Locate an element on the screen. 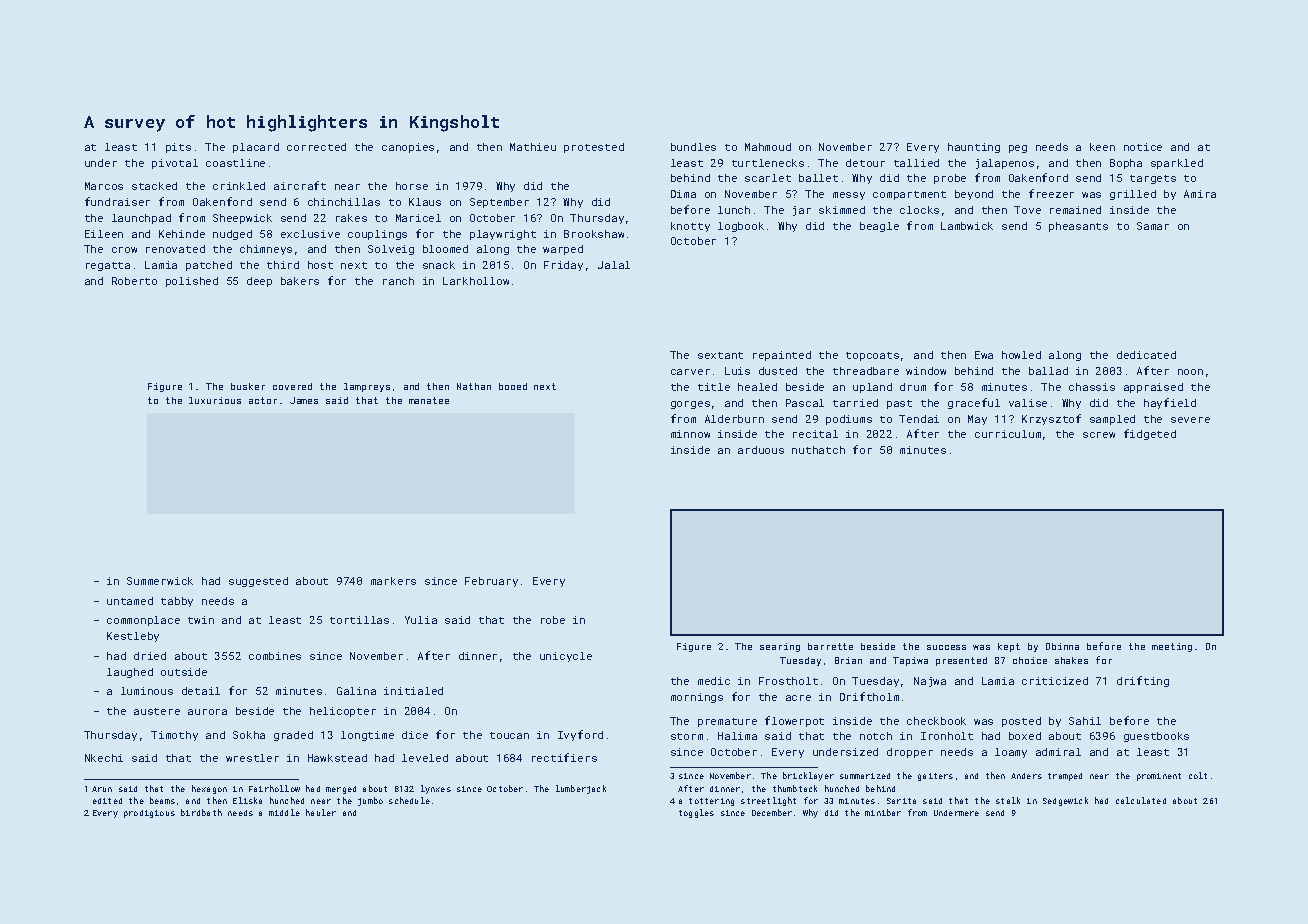  placard is located at coordinates (256, 148).
